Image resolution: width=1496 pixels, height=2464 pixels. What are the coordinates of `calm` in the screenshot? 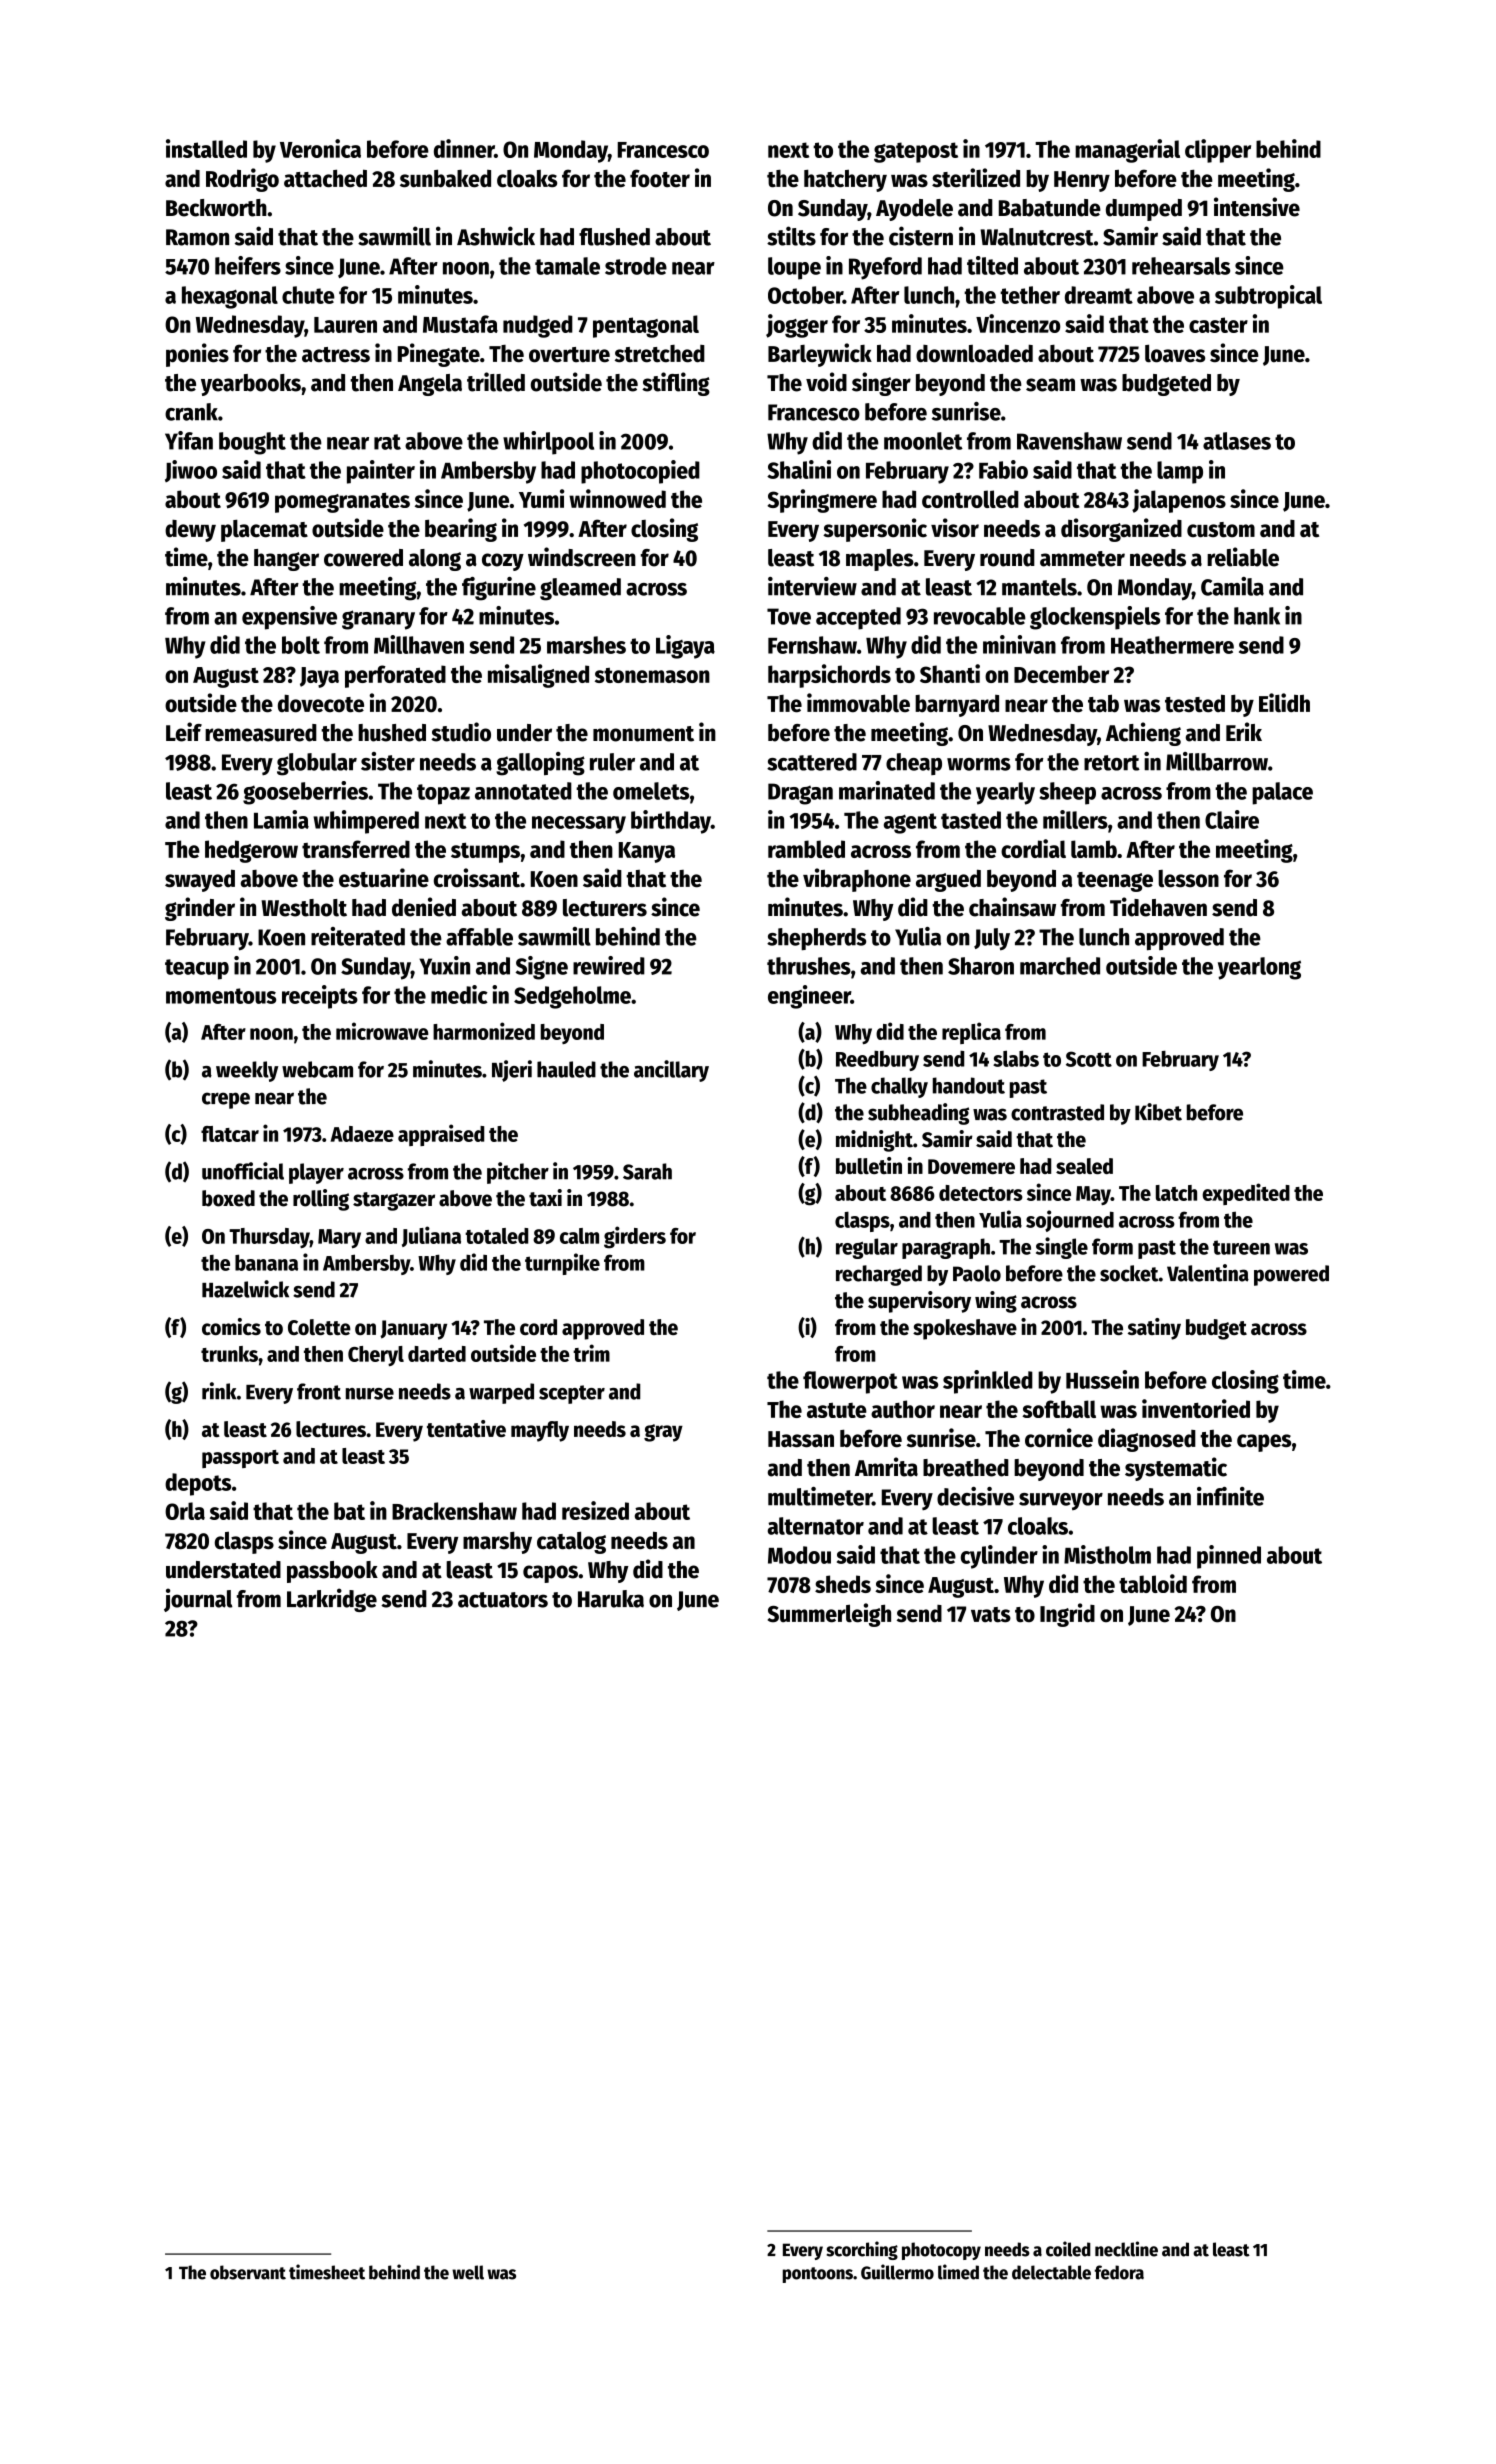 It's located at (579, 1236).
